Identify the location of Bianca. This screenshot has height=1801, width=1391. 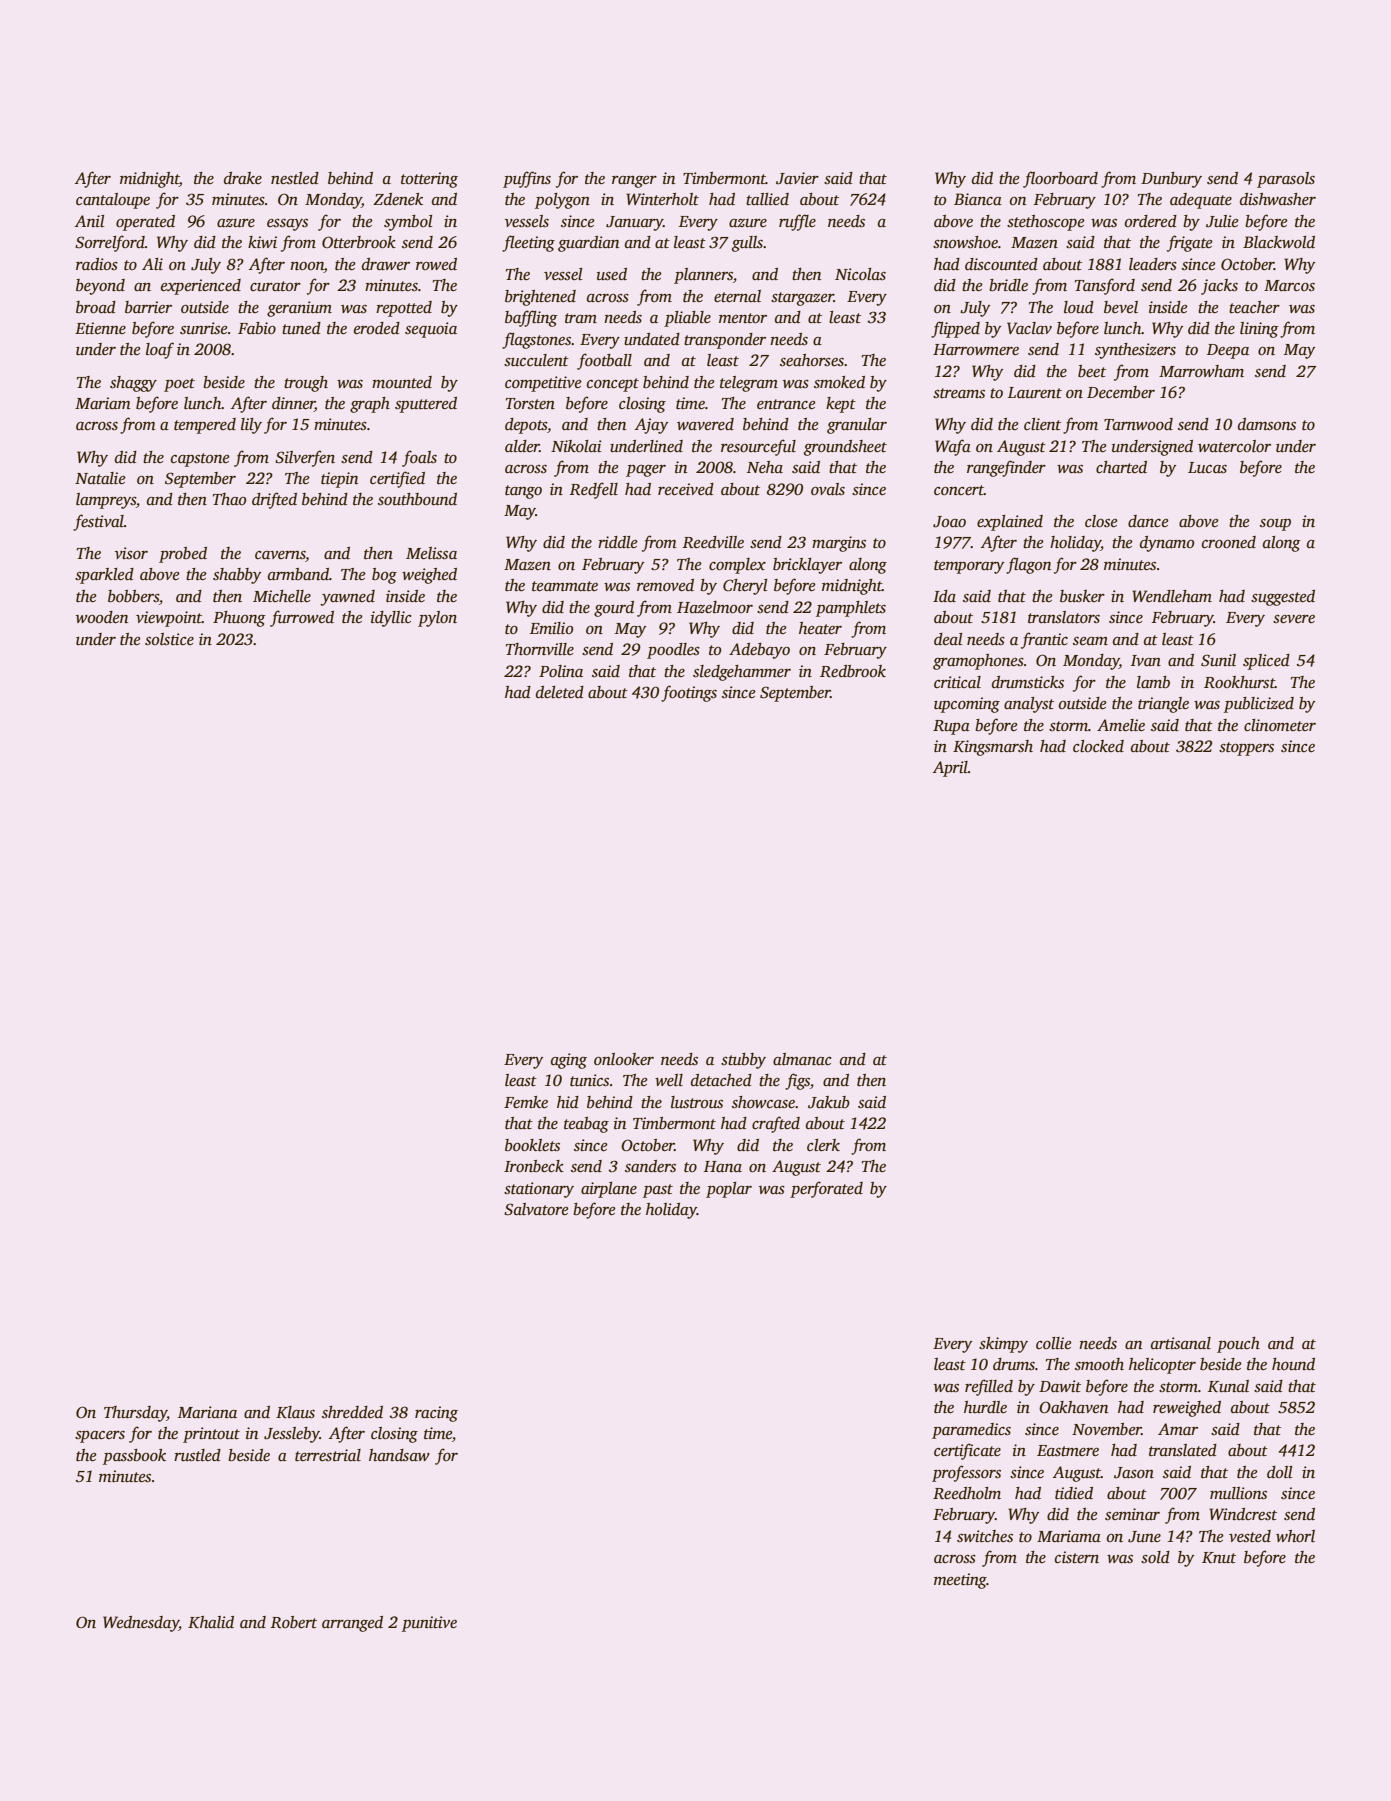
(978, 199).
